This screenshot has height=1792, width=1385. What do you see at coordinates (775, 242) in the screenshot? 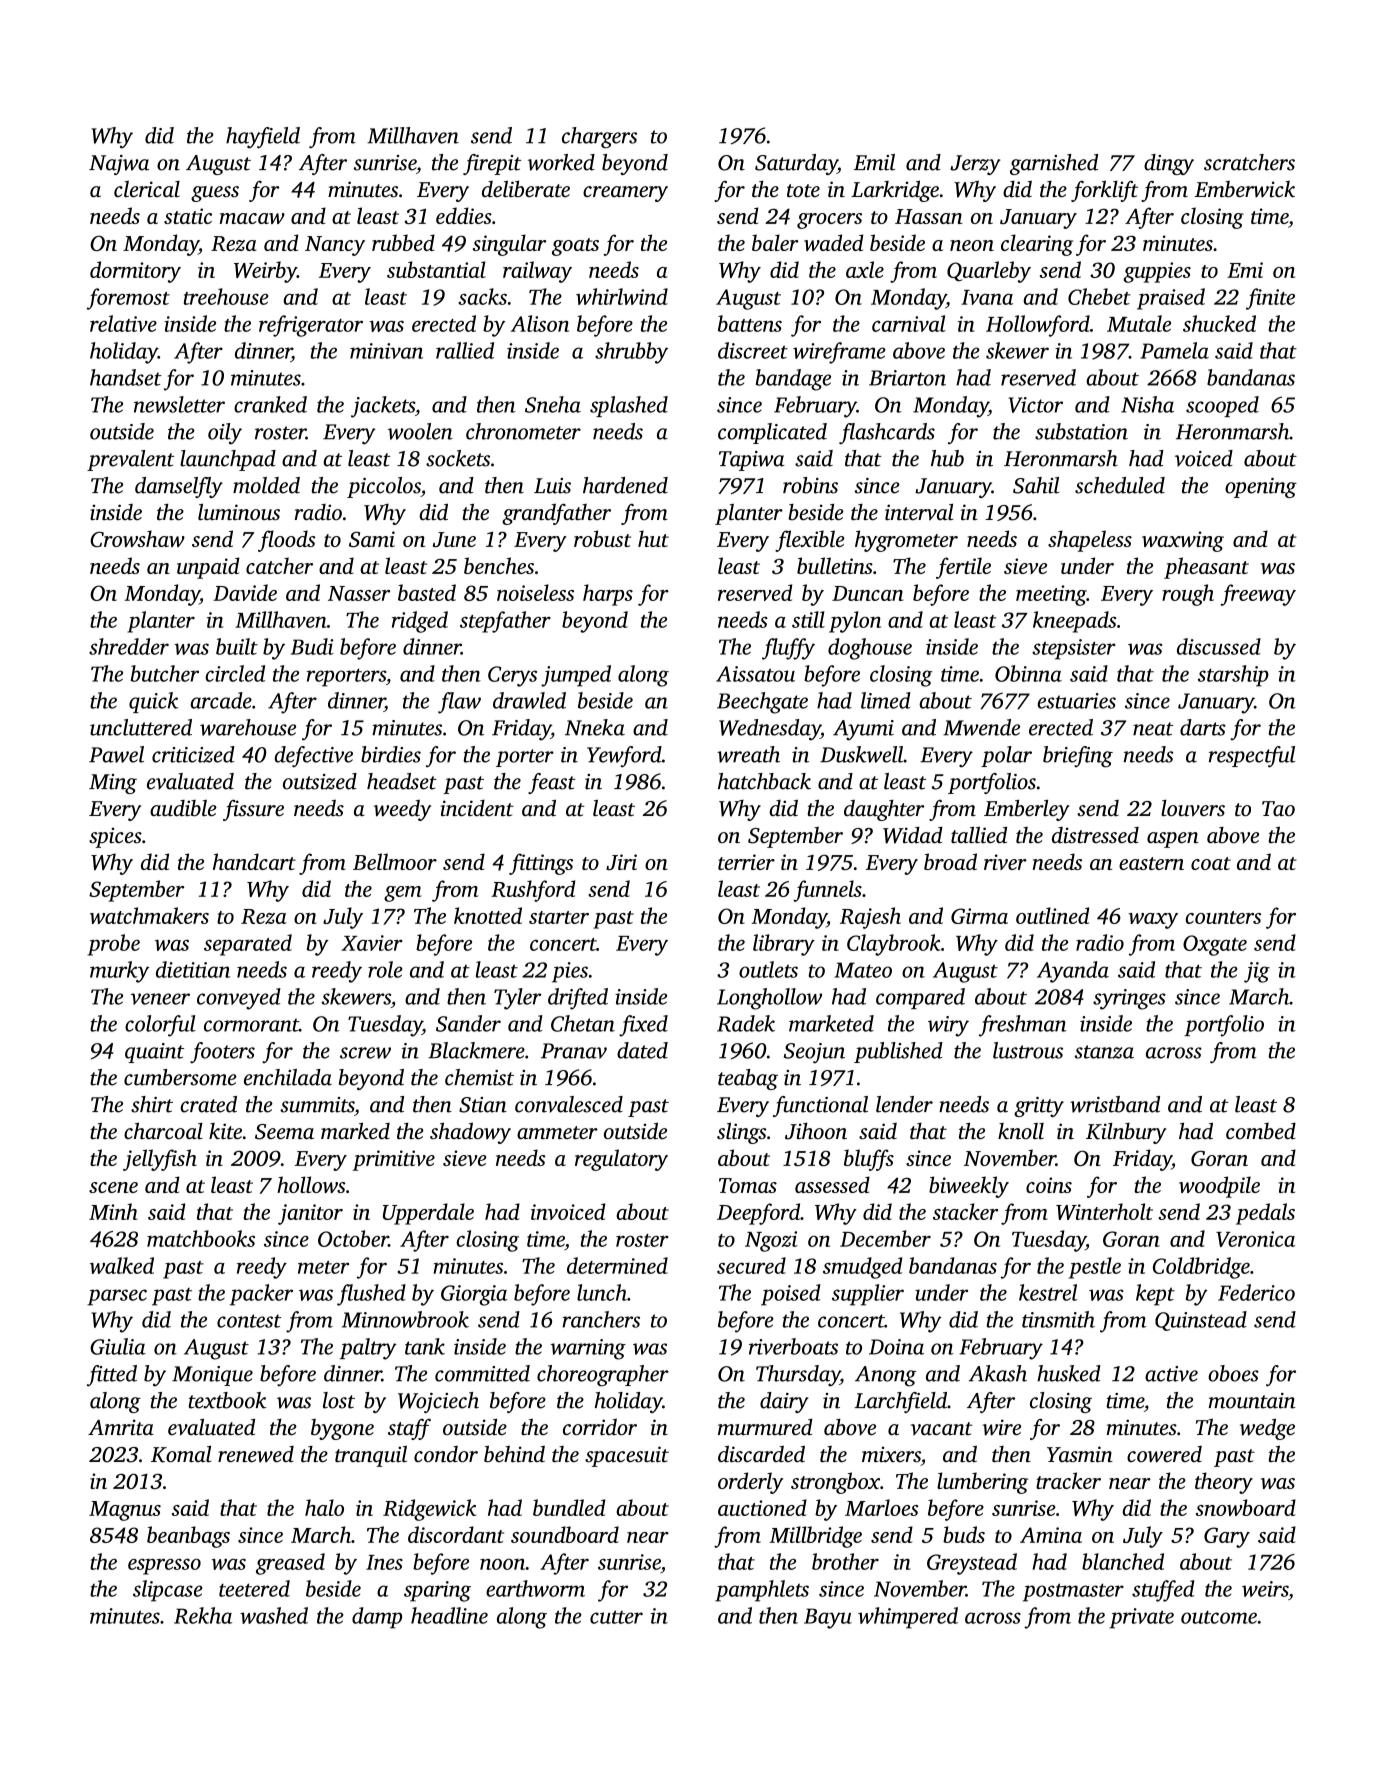
I see `baler` at bounding box center [775, 242].
